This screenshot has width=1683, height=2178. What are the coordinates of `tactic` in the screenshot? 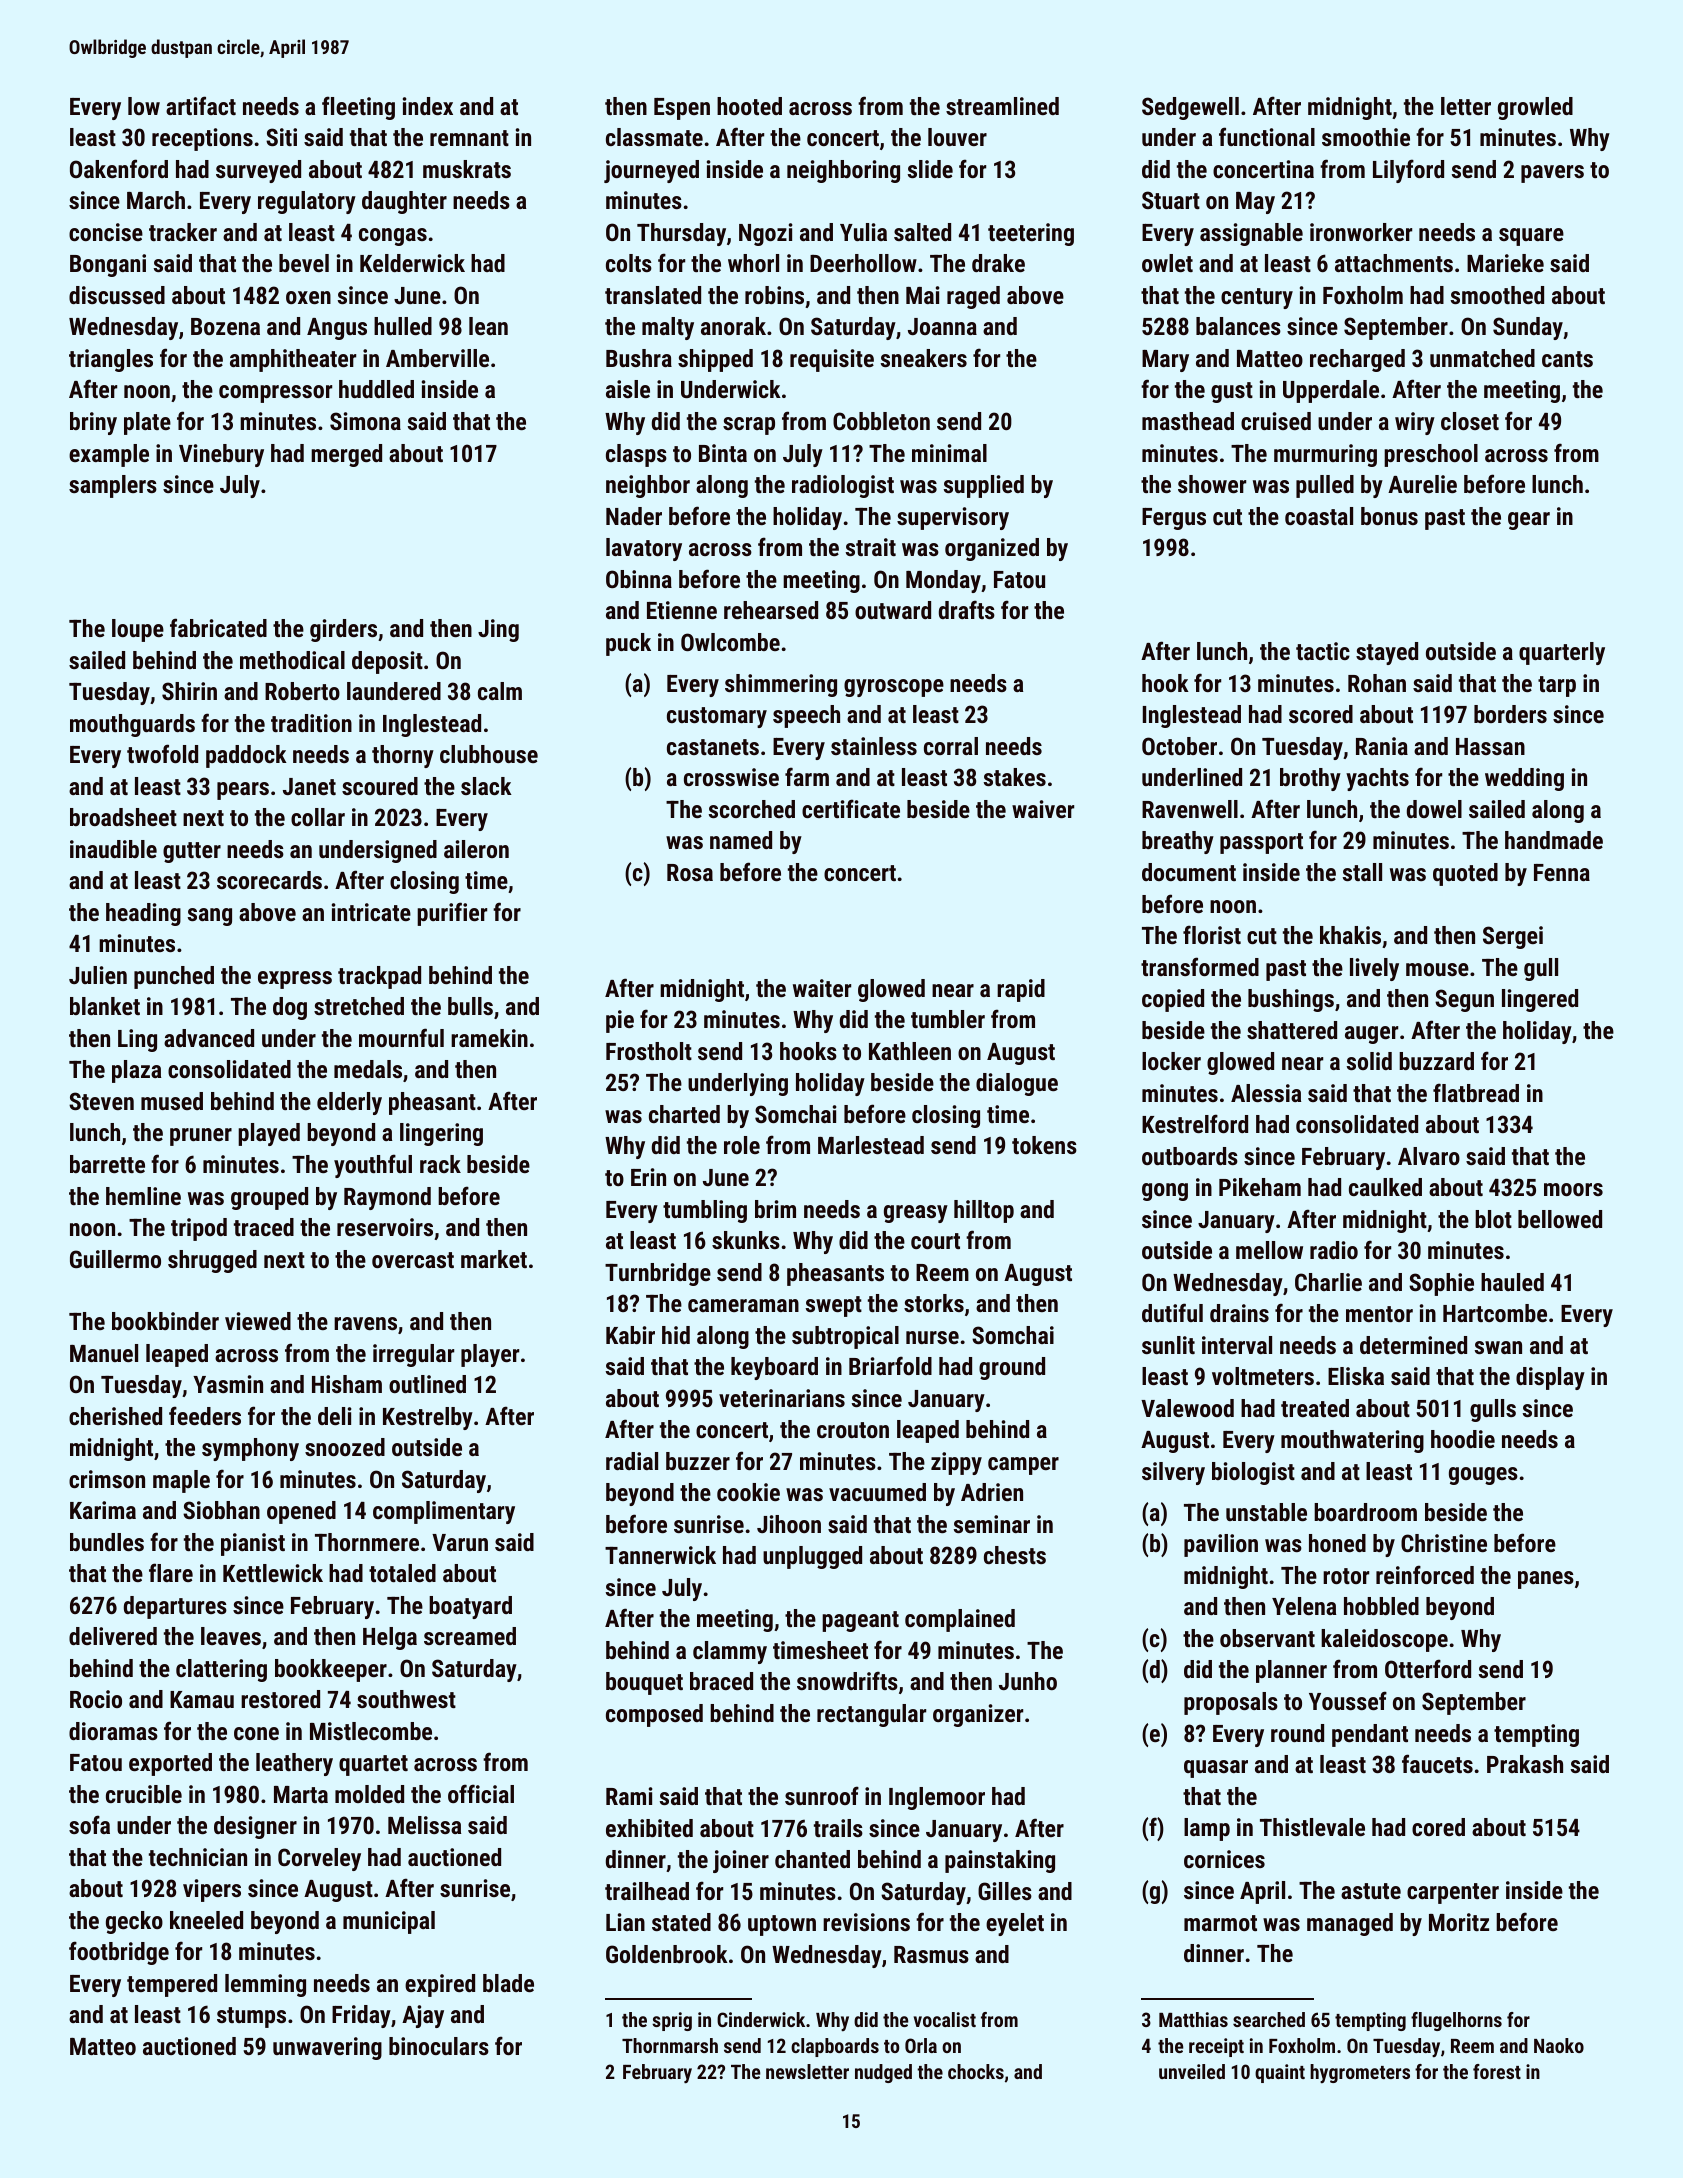 It's located at (1323, 651).
